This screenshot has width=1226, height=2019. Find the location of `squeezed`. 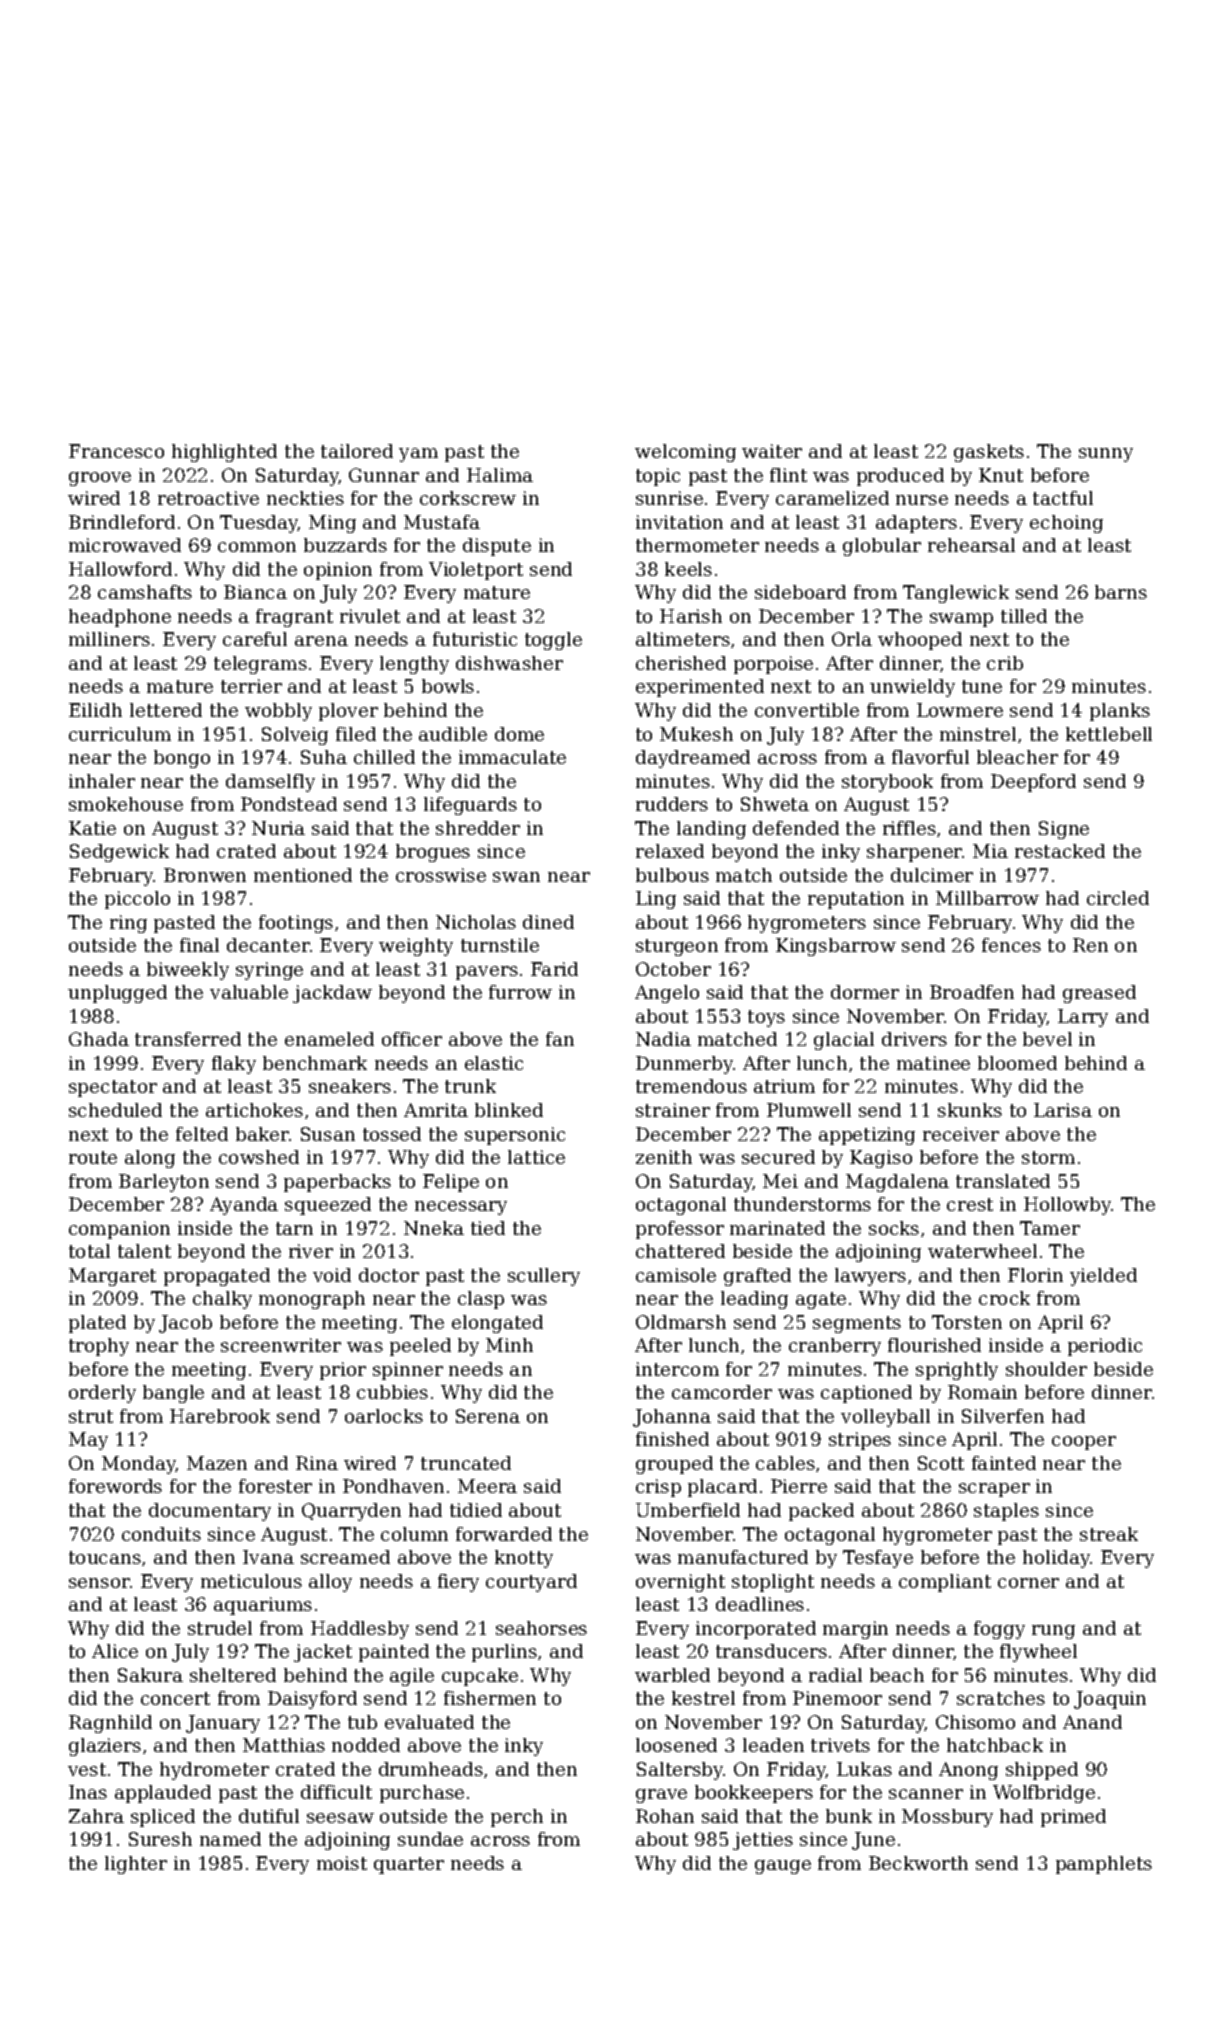

squeezed is located at coordinates (328, 1206).
